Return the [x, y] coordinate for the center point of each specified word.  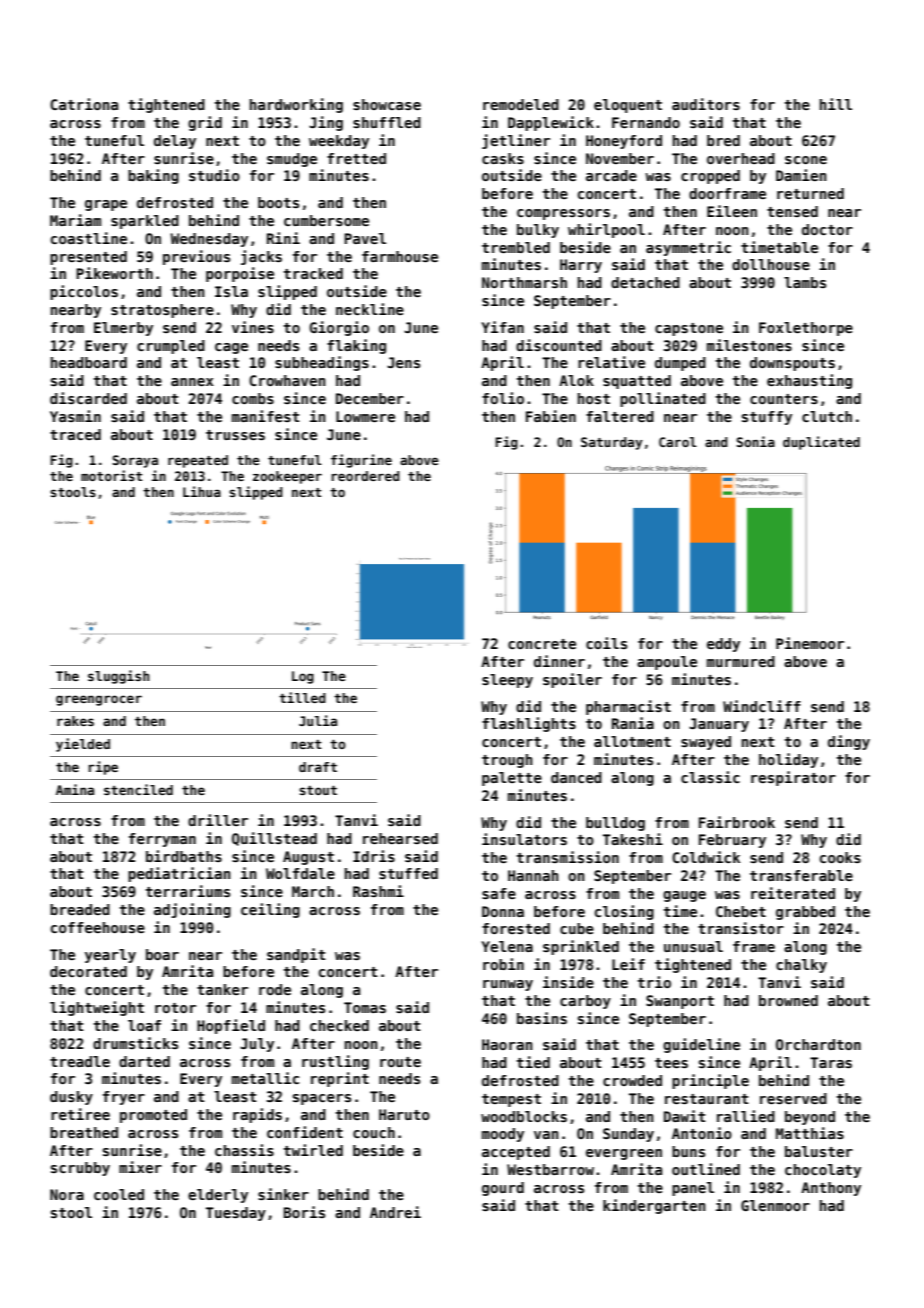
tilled [302, 697]
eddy [723, 645]
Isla [231, 291]
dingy [849, 742]
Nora [67, 1194]
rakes [75, 721]
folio [503, 398]
